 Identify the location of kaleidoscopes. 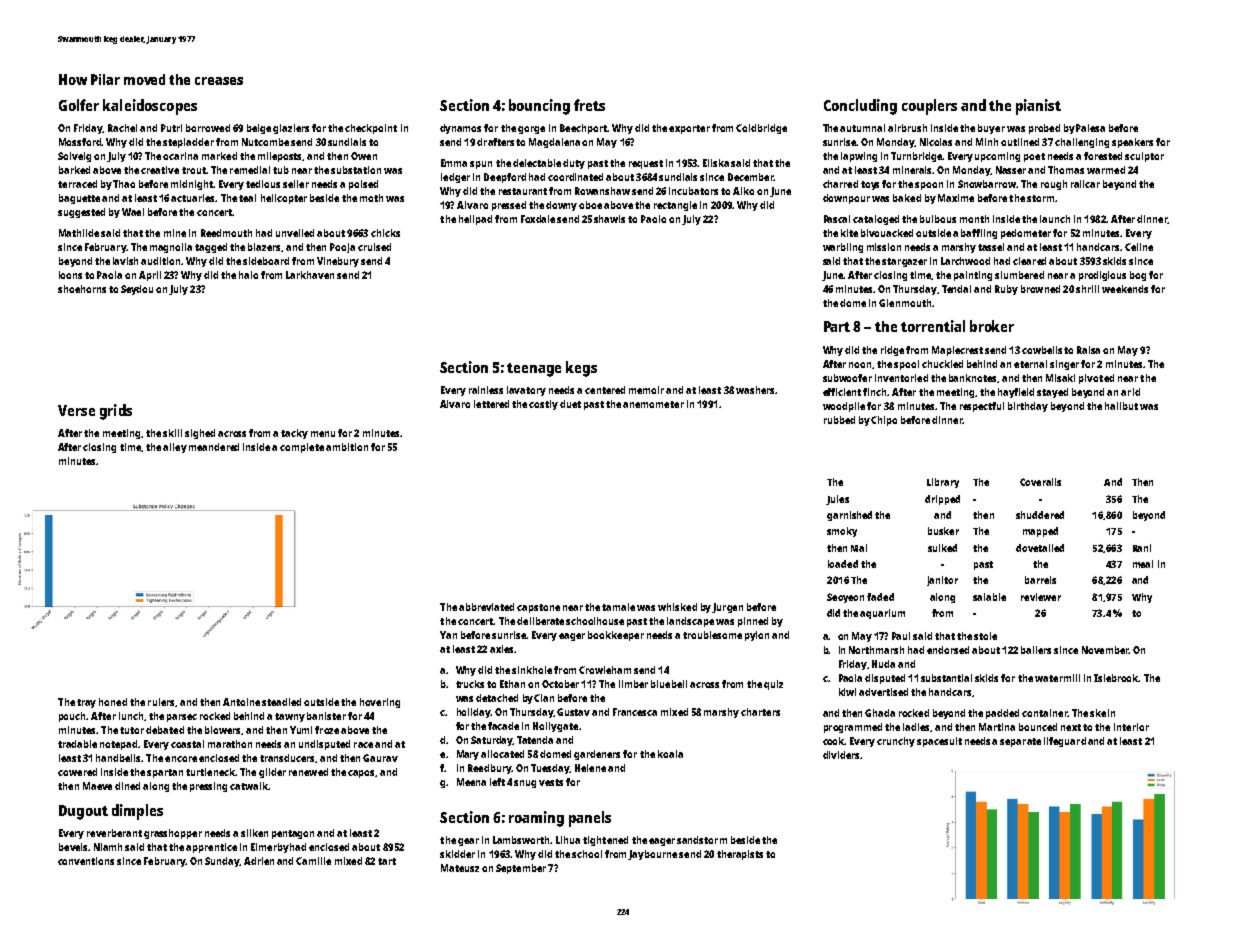
(150, 107).
